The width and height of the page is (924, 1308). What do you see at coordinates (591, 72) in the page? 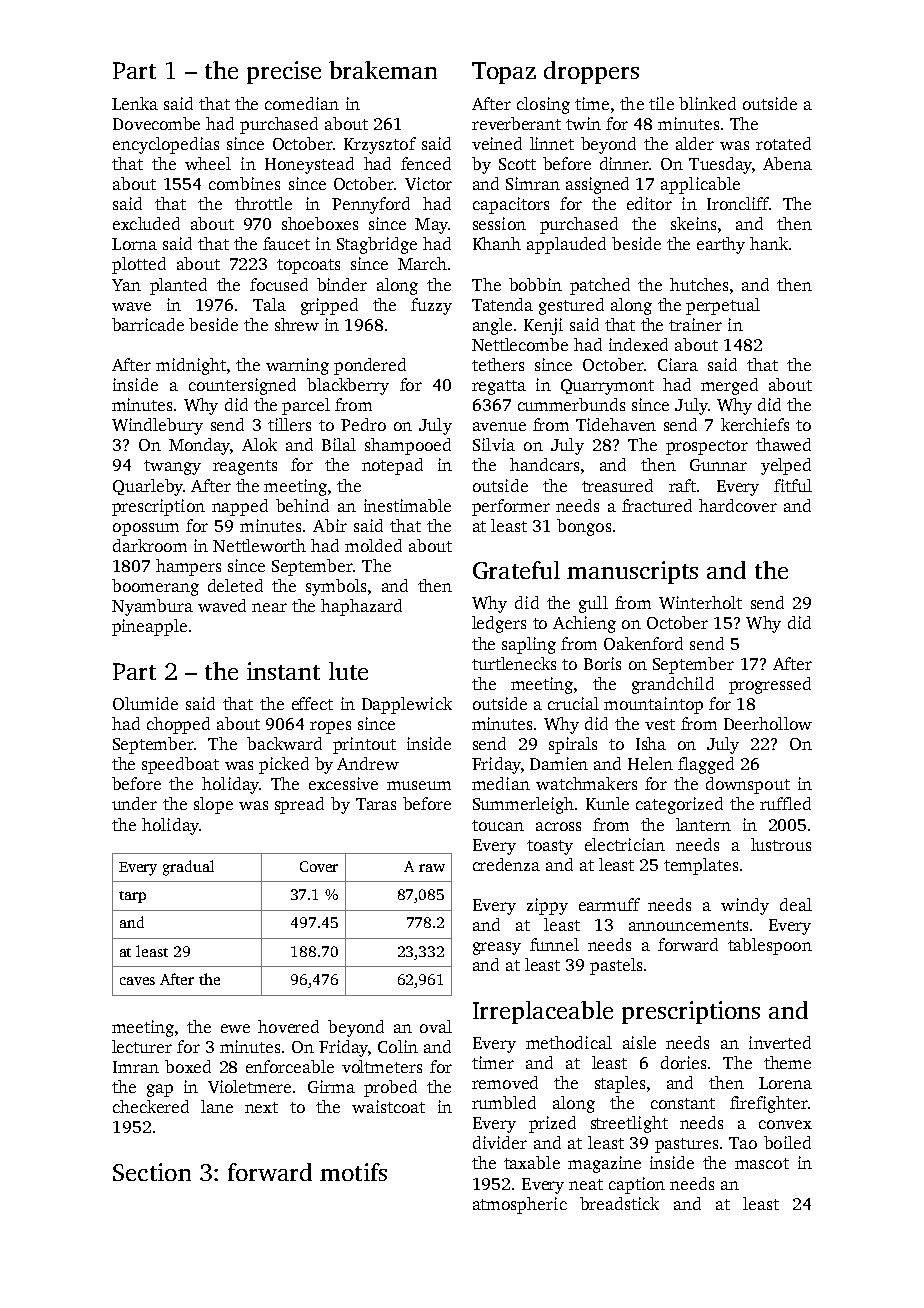
I see `droppers` at bounding box center [591, 72].
